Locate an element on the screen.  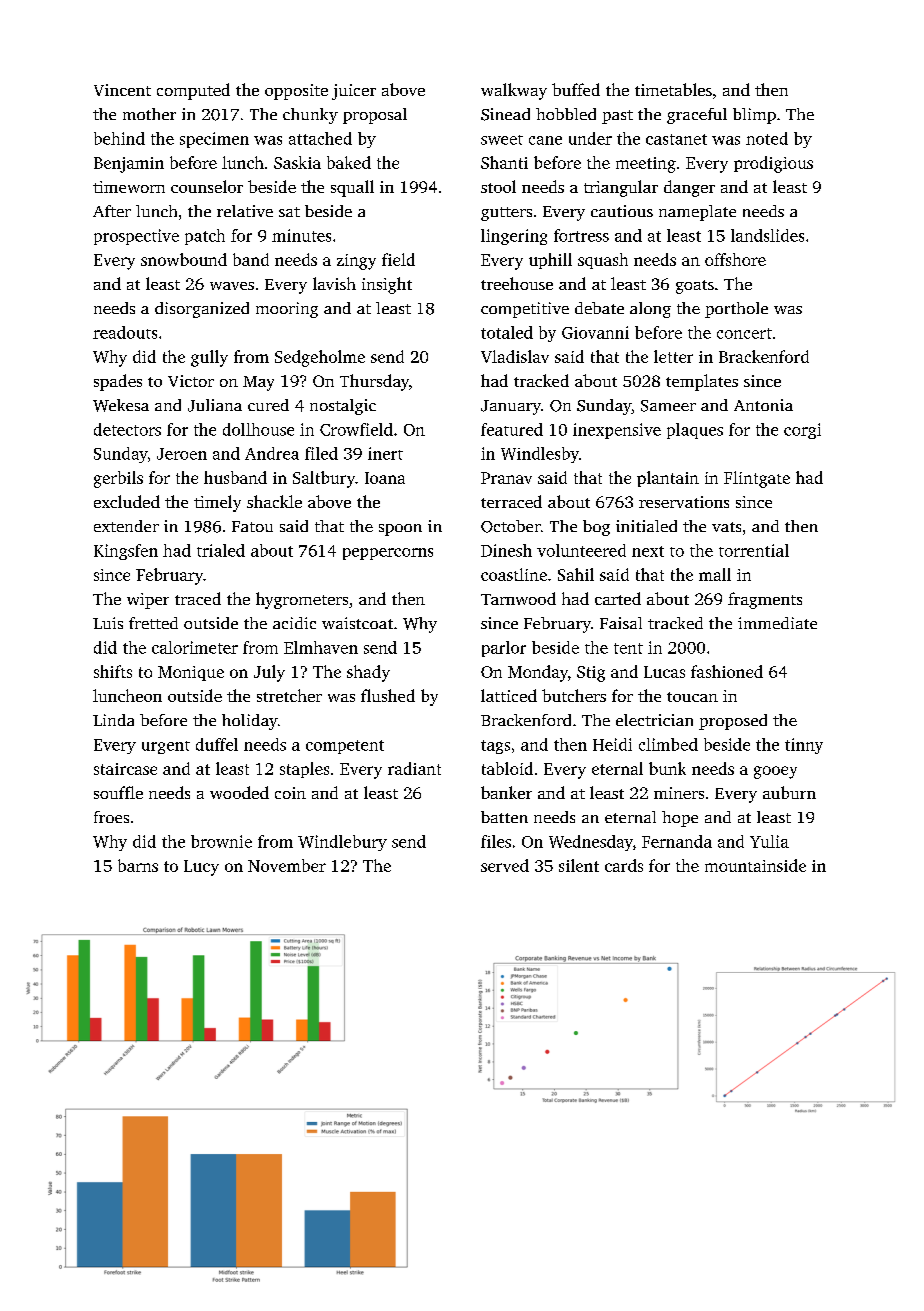
waves is located at coordinates (232, 286).
